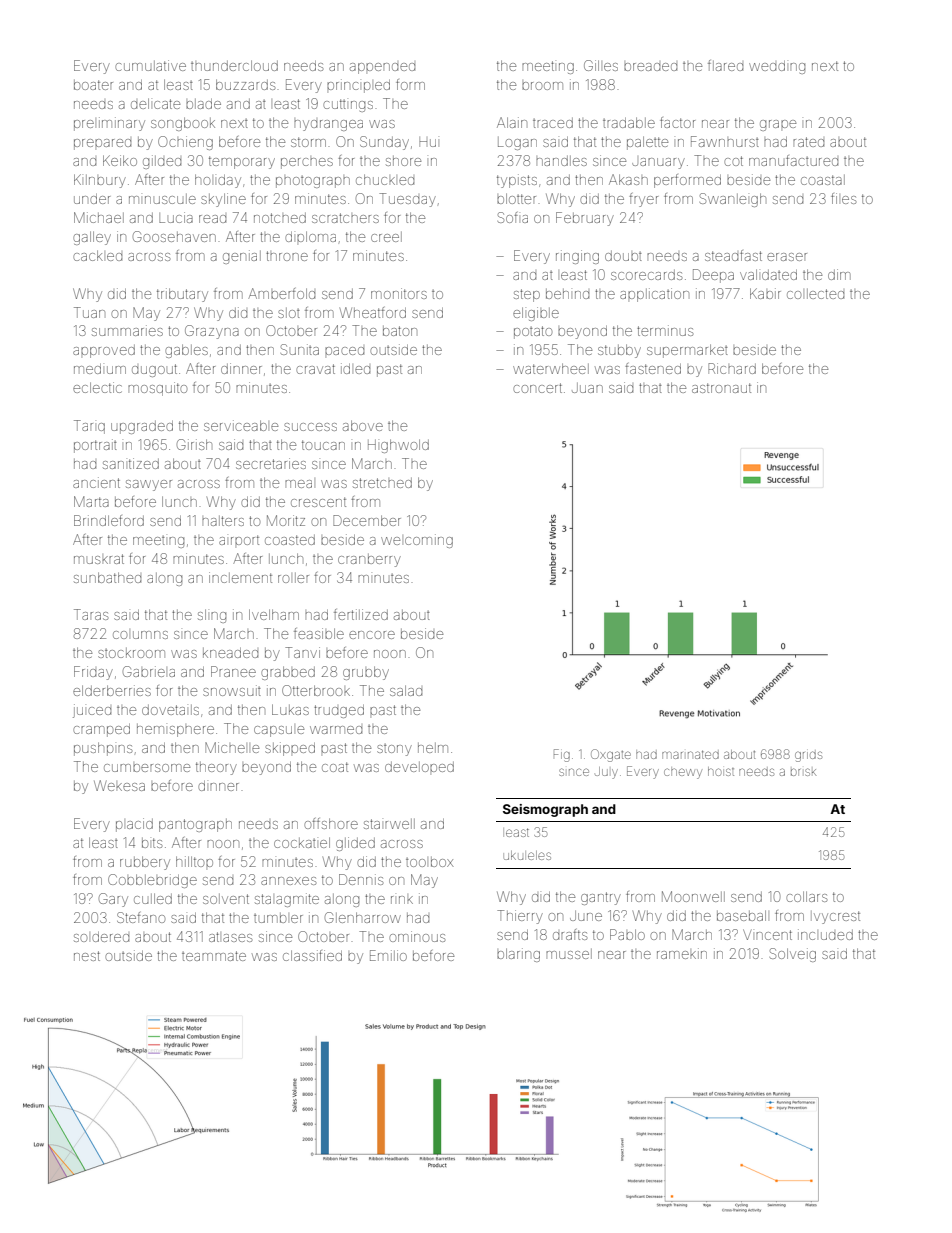 The height and width of the screenshot is (1233, 952). I want to click on nest, so click(87, 956).
